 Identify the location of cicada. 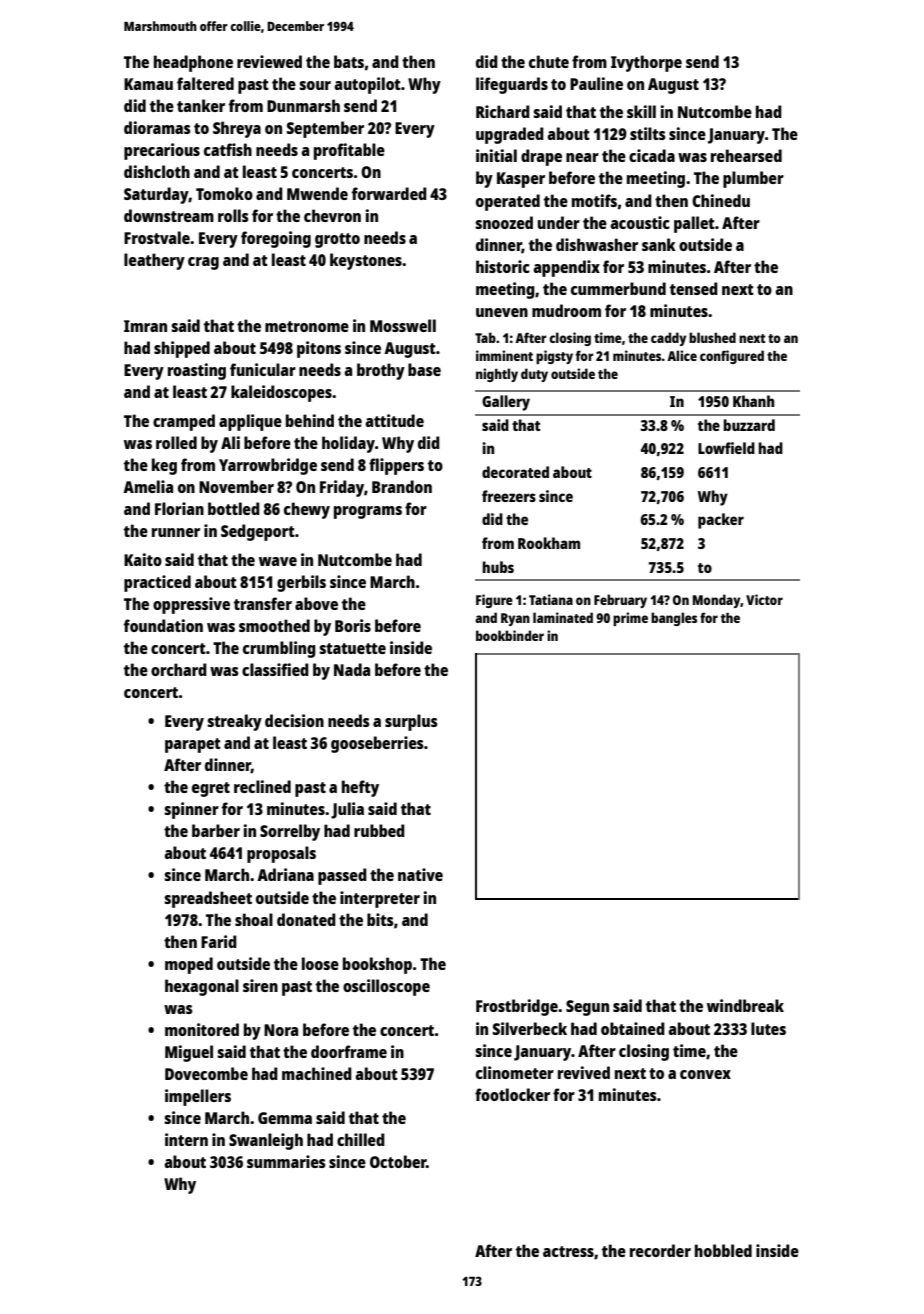
(652, 155).
